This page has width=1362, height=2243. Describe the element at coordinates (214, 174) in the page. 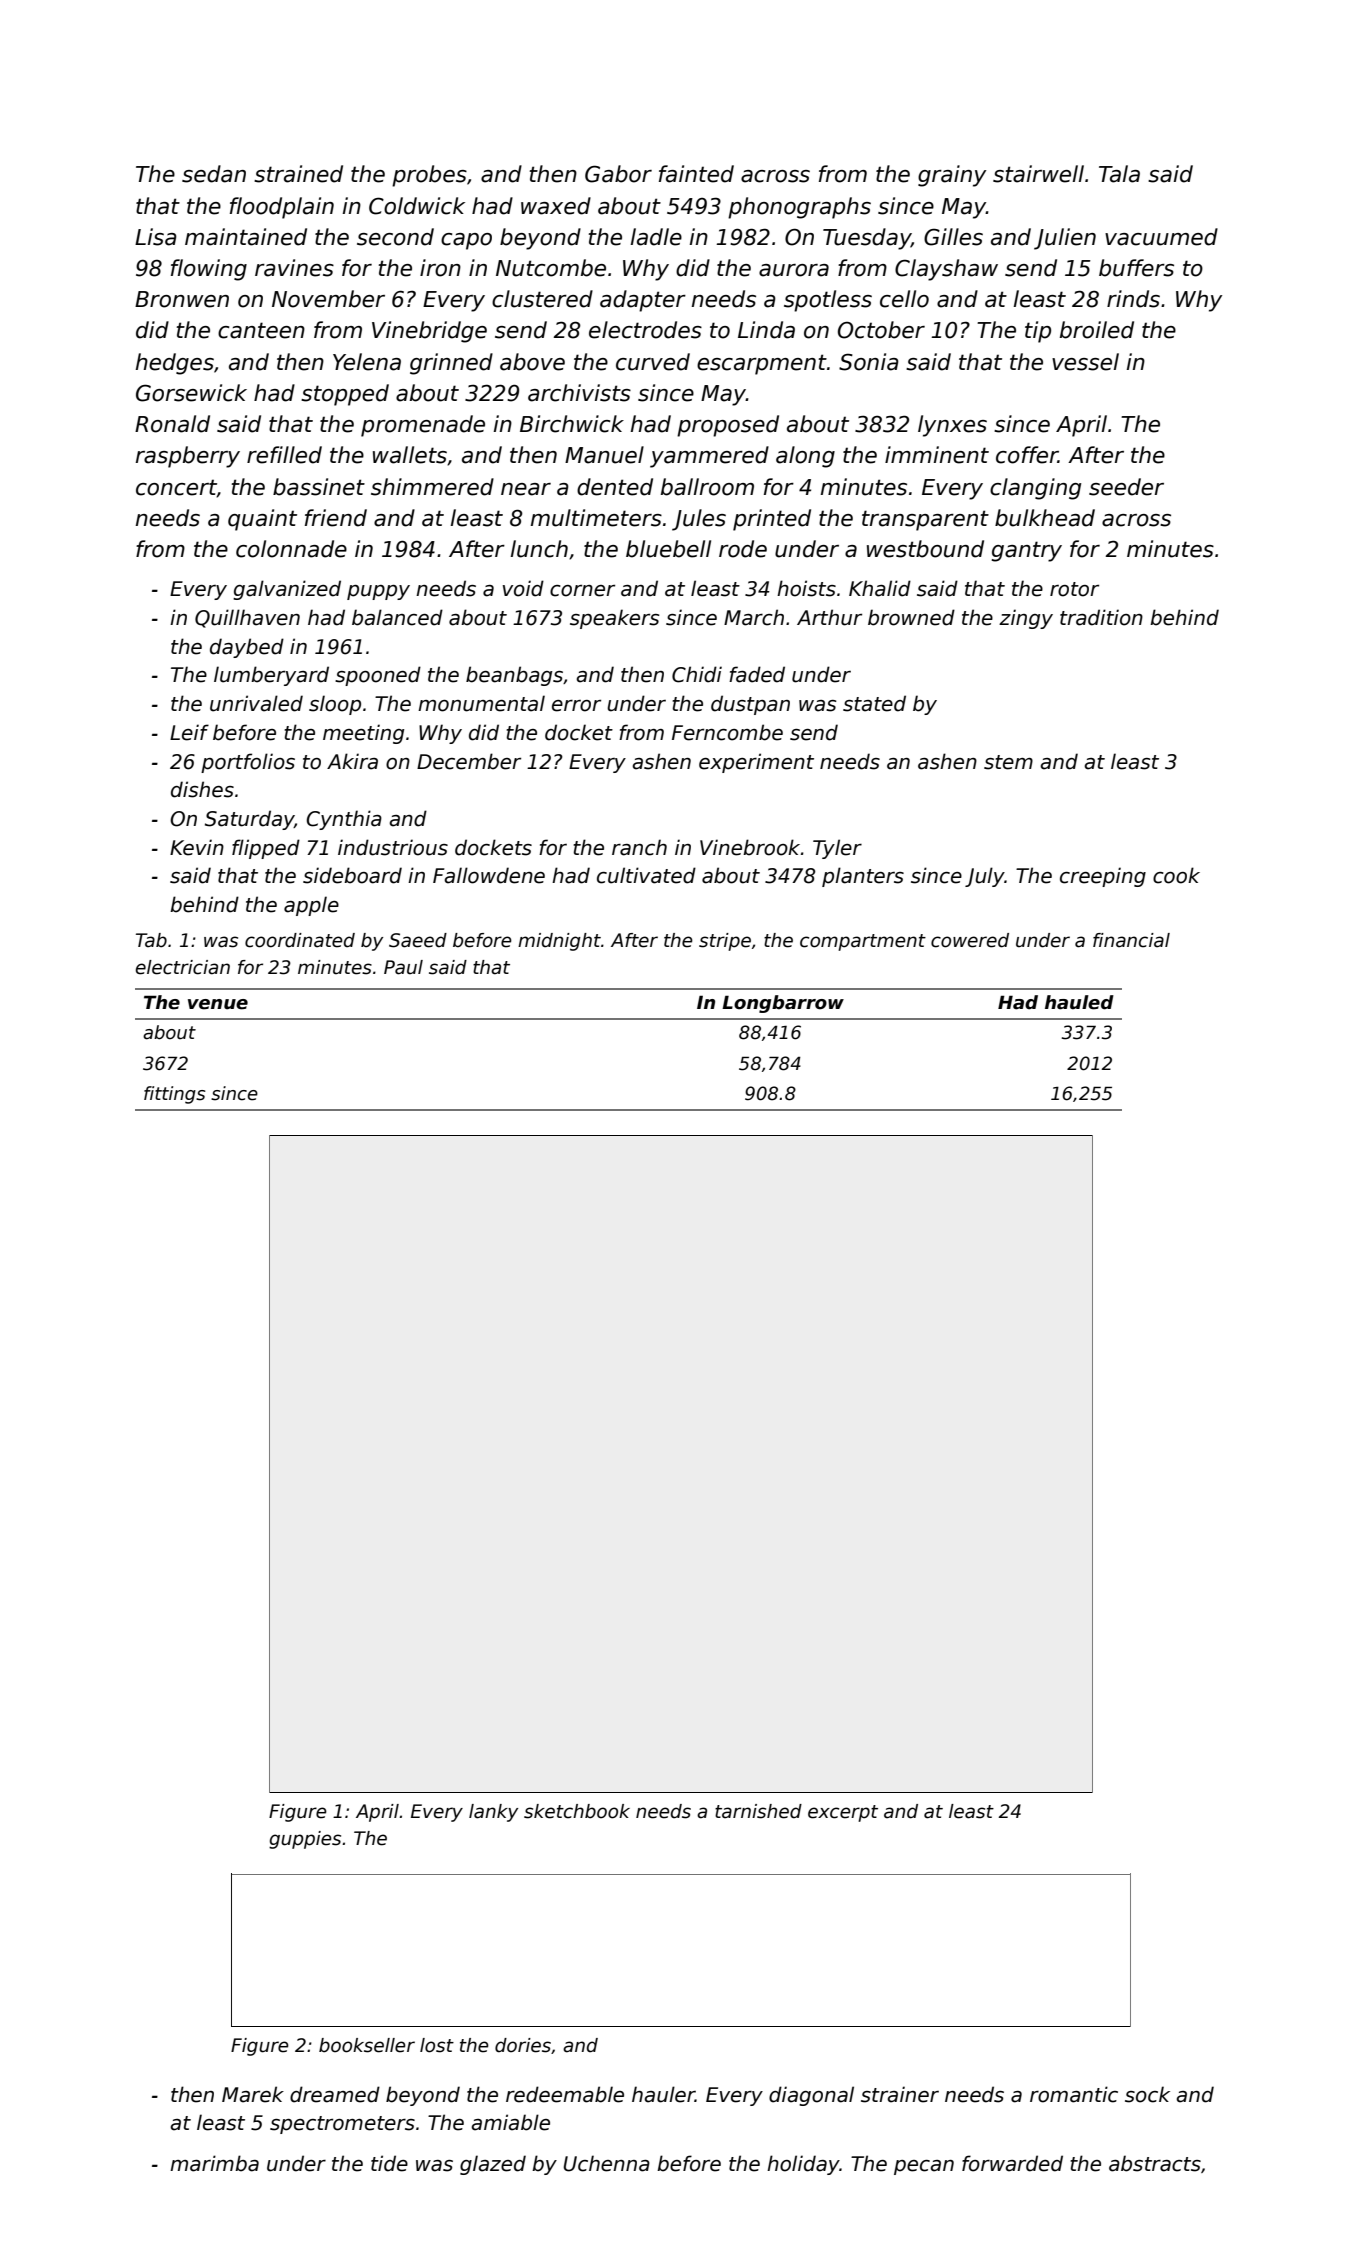

I see `sedan` at that location.
